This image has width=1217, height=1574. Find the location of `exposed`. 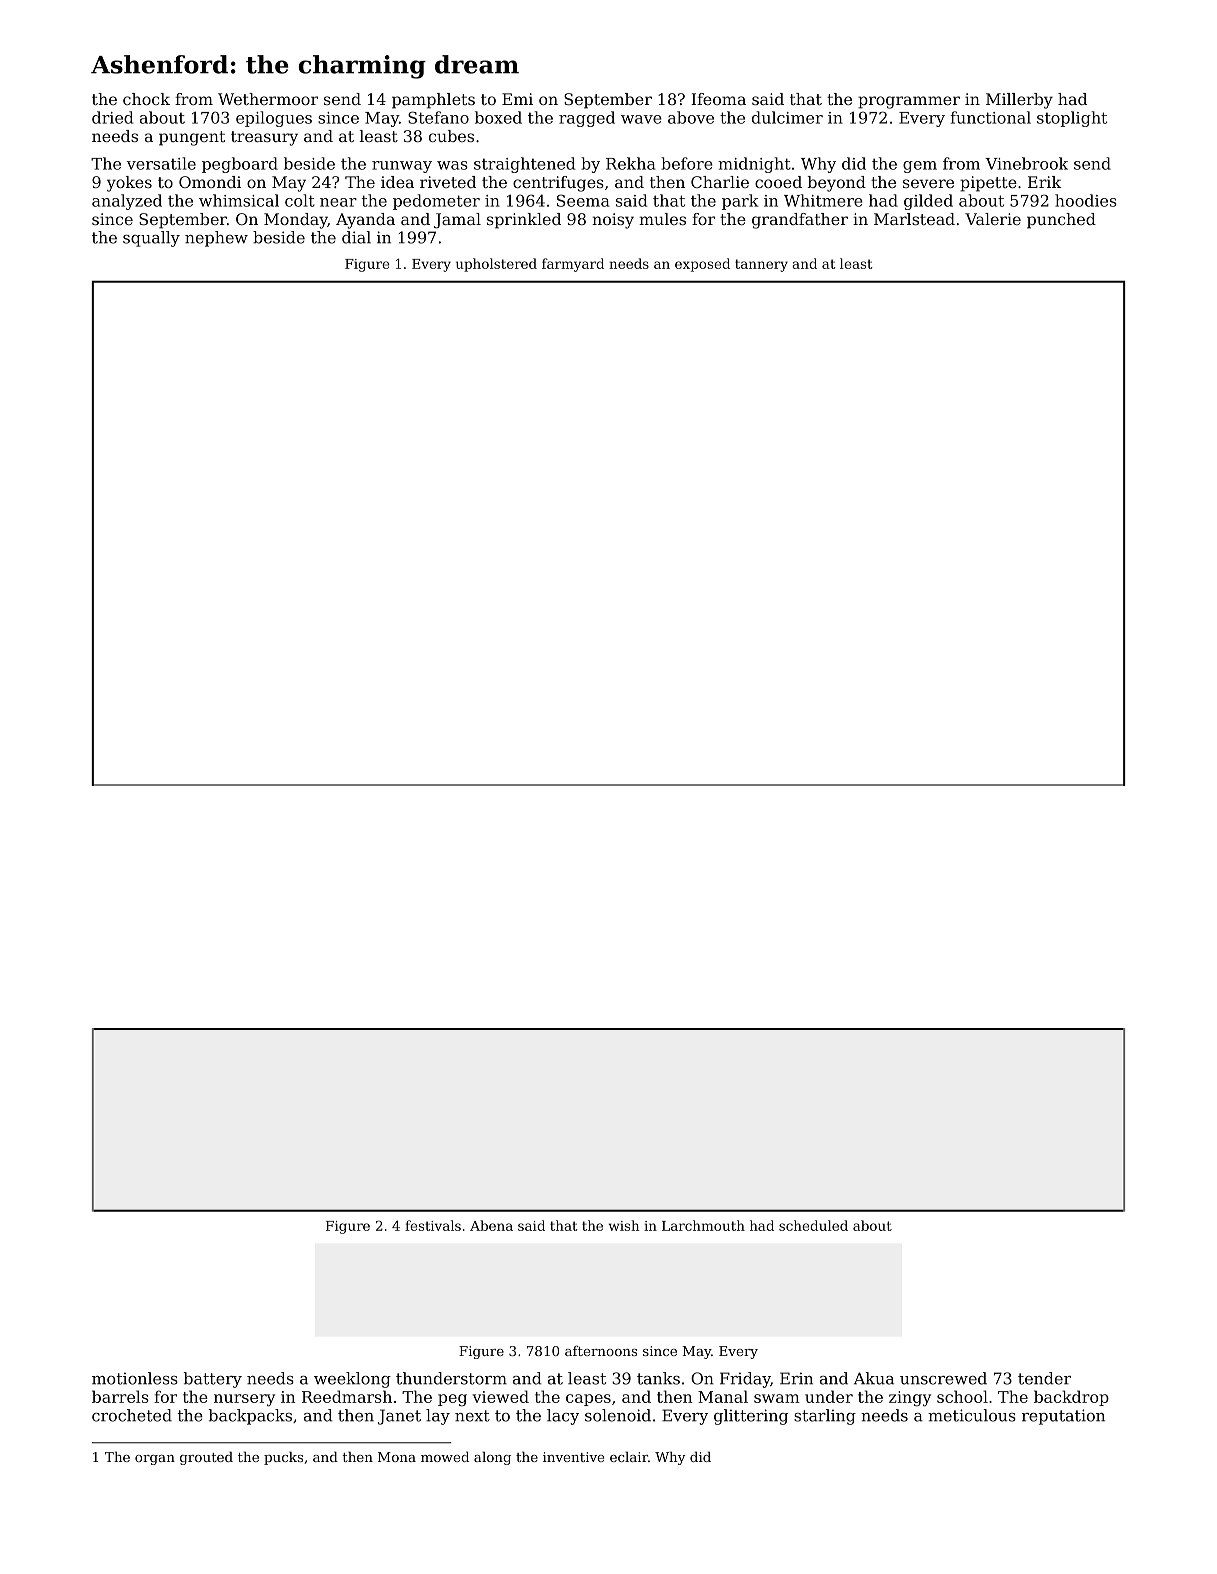

exposed is located at coordinates (702, 265).
